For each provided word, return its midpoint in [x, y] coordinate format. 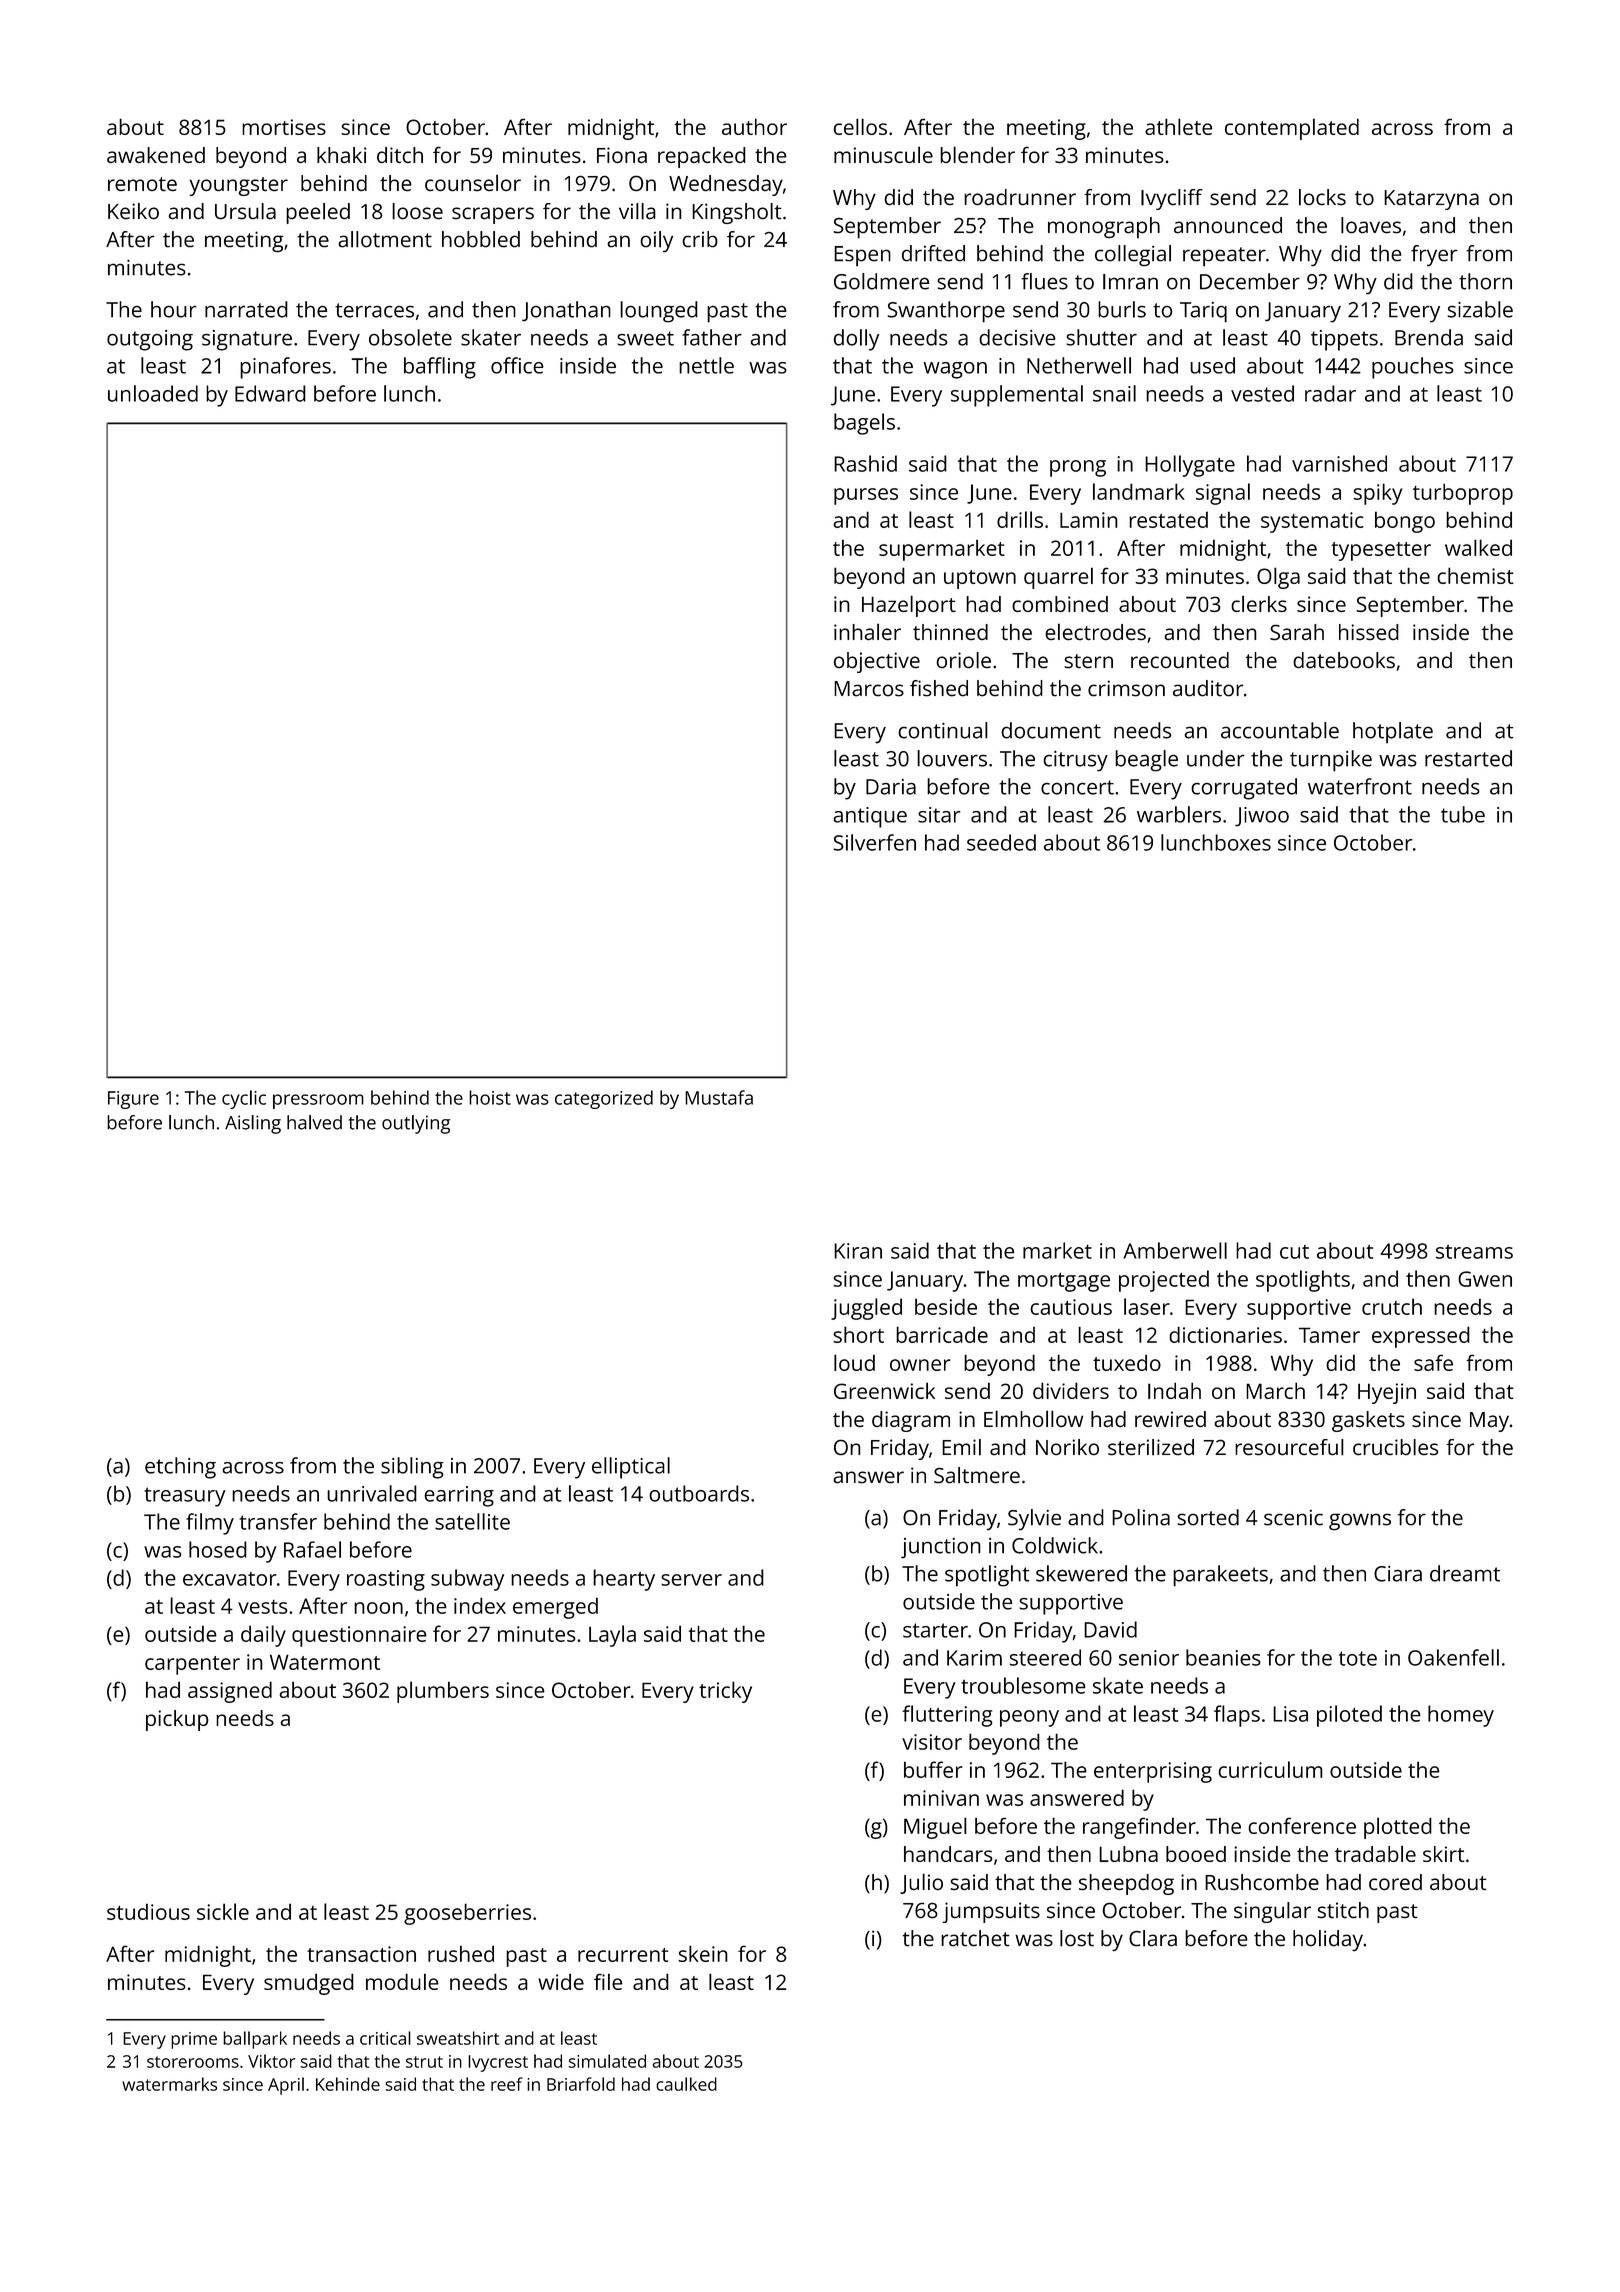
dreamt [1465, 1573]
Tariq [1203, 312]
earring [459, 1496]
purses [866, 496]
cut [1294, 1252]
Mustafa [719, 1097]
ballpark [255, 2040]
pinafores [285, 368]
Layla [612, 1636]
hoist [490, 1097]
